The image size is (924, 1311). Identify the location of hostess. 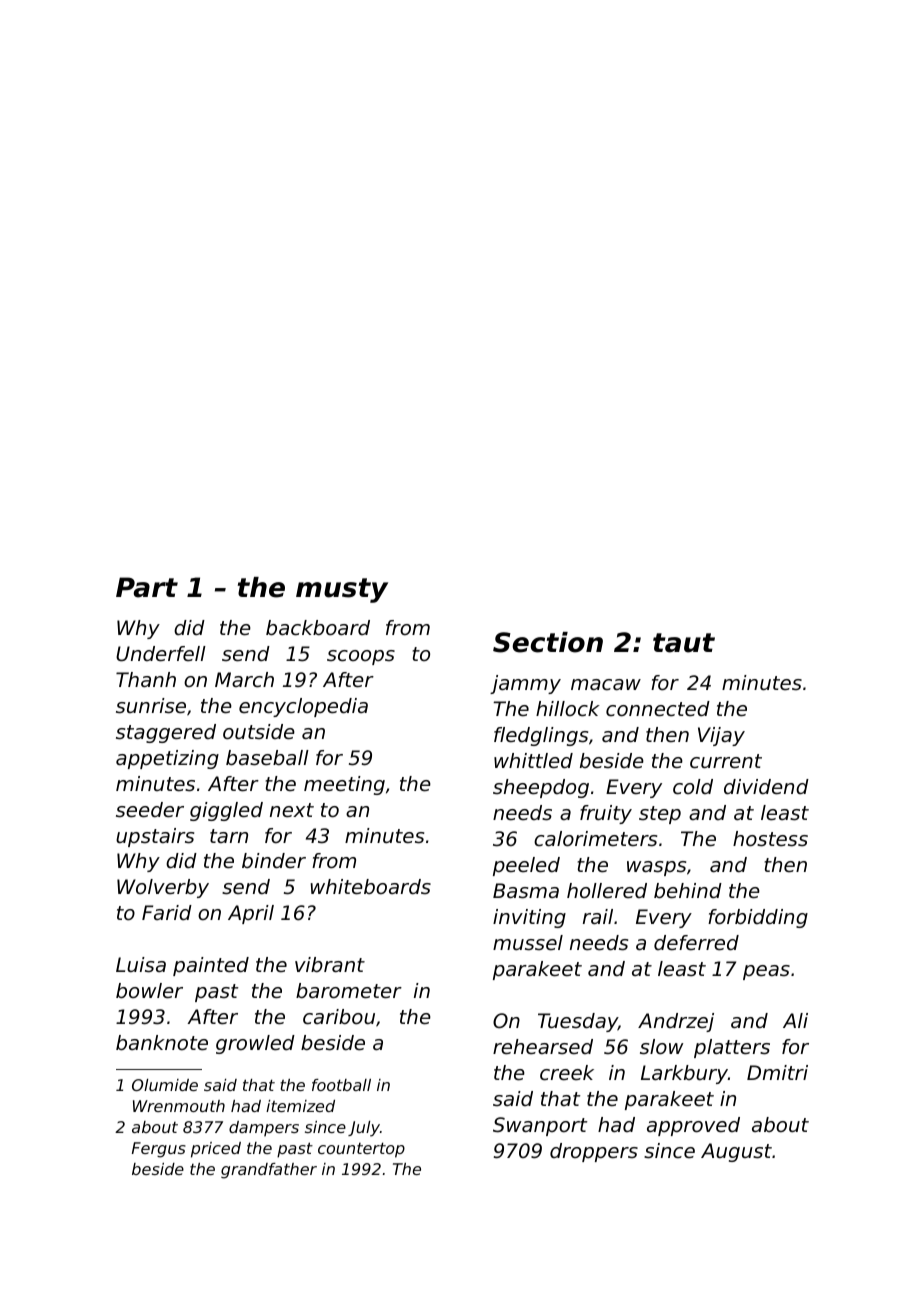
(770, 839).
